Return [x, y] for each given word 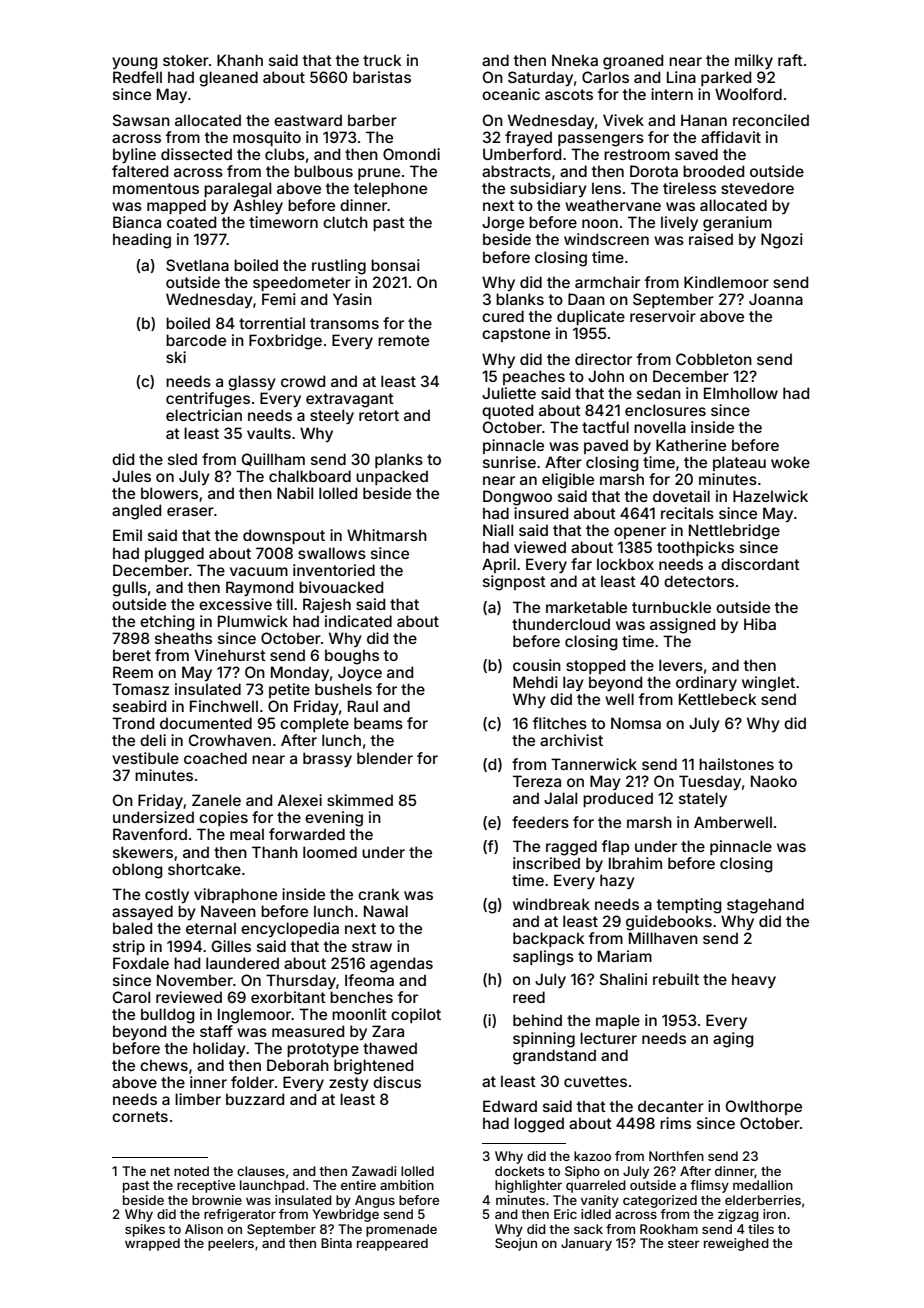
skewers [143, 852]
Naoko [774, 781]
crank [379, 894]
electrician [204, 415]
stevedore [757, 188]
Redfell [137, 77]
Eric [565, 1214]
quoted [507, 411]
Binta [336, 1243]
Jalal [560, 798]
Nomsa [636, 723]
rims [675, 1123]
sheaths [183, 638]
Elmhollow [741, 393]
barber [372, 120]
